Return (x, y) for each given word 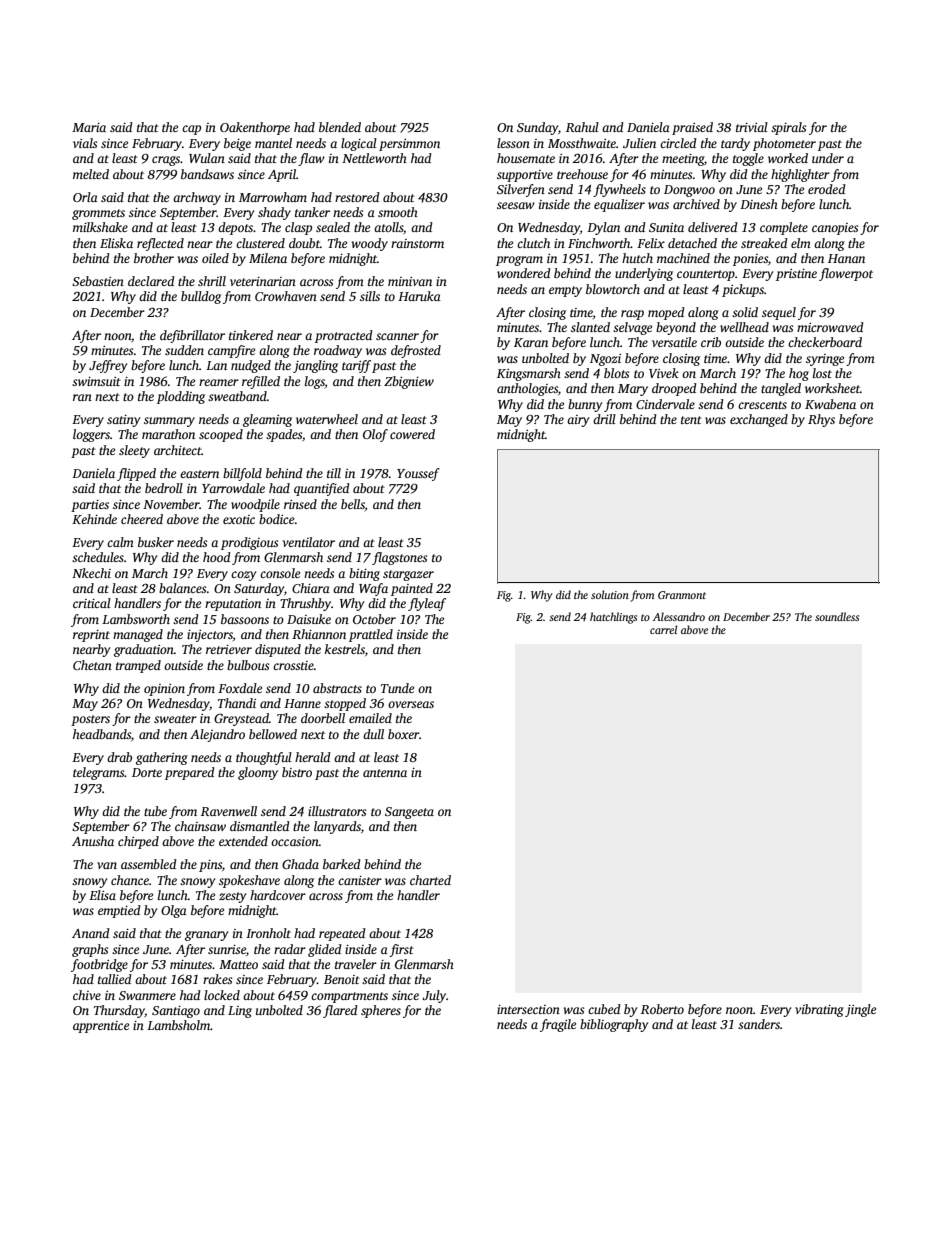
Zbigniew (409, 382)
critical (92, 603)
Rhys (821, 420)
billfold (242, 474)
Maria (89, 127)
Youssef (418, 474)
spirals (788, 128)
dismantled (260, 826)
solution (610, 594)
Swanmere (147, 995)
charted (430, 880)
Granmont (682, 595)
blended (340, 127)
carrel (663, 629)
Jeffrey (108, 366)
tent (691, 420)
